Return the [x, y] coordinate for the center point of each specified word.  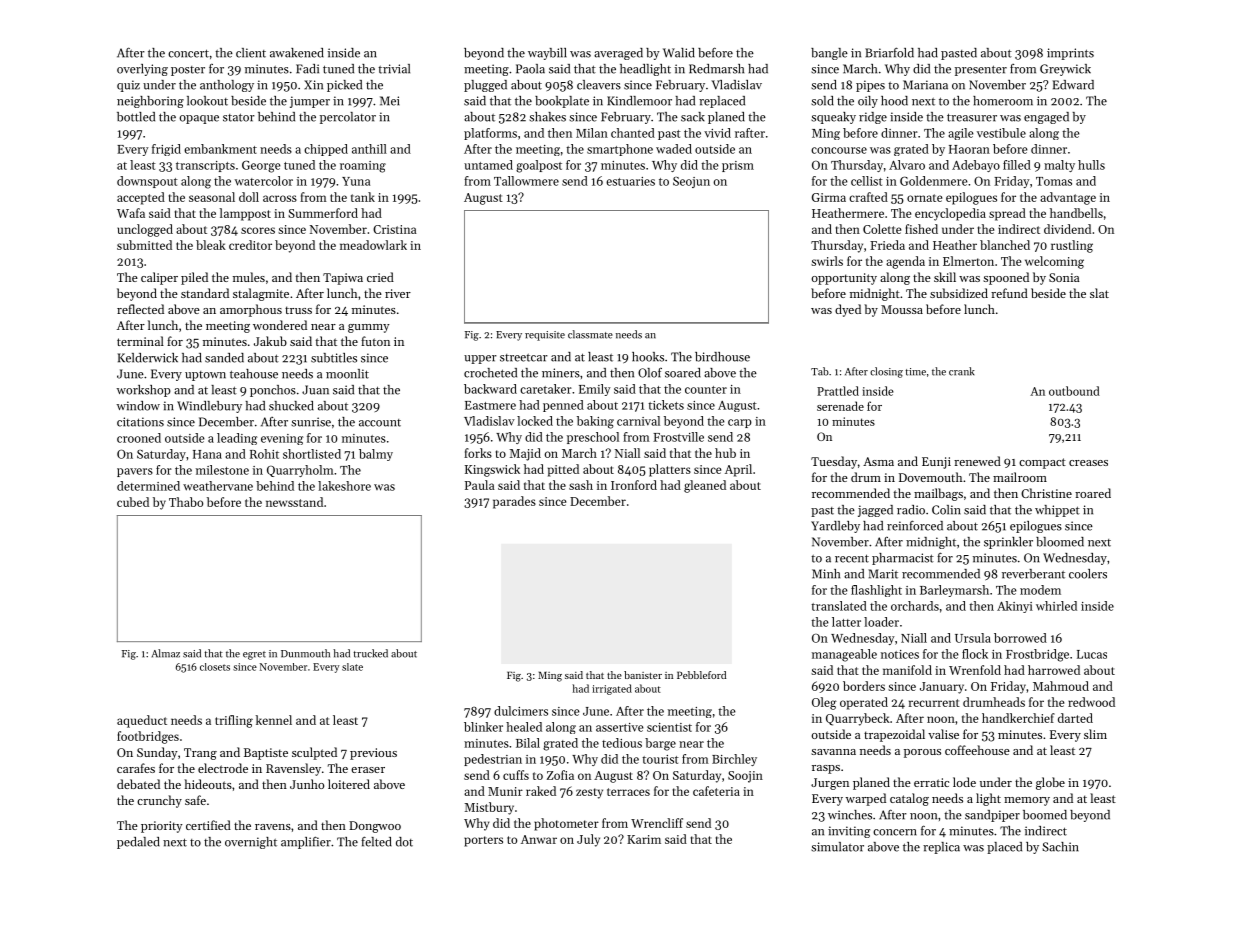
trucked [370, 653]
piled [194, 278]
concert [188, 53]
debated [138, 784]
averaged [618, 54]
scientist [669, 727]
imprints [1070, 54]
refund [1009, 293]
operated [864, 703]
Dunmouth [305, 653]
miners [561, 373]
